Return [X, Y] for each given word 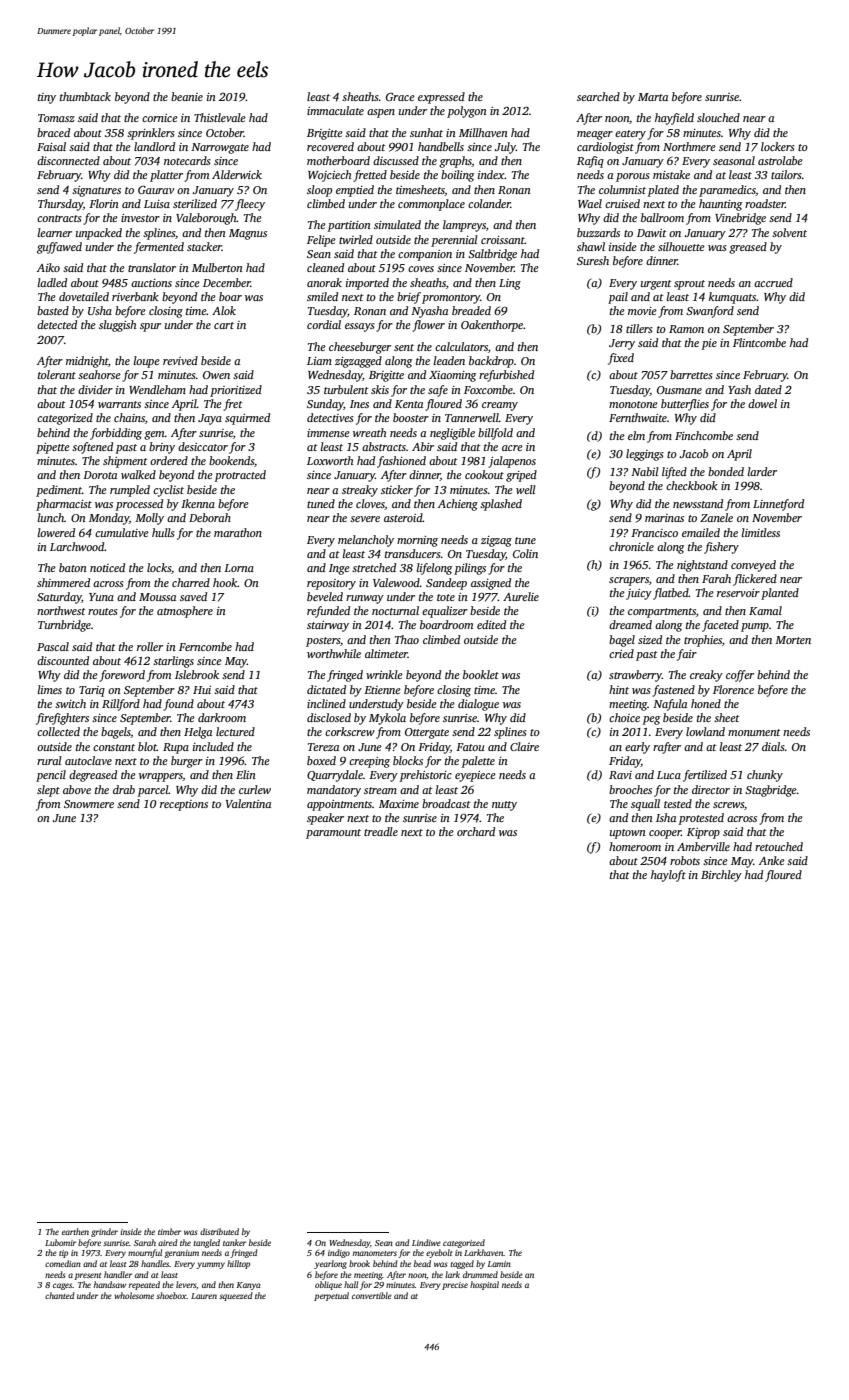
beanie [187, 96]
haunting [720, 205]
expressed [441, 98]
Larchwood [77, 546]
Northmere [689, 146]
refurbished [506, 376]
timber [169, 1231]
